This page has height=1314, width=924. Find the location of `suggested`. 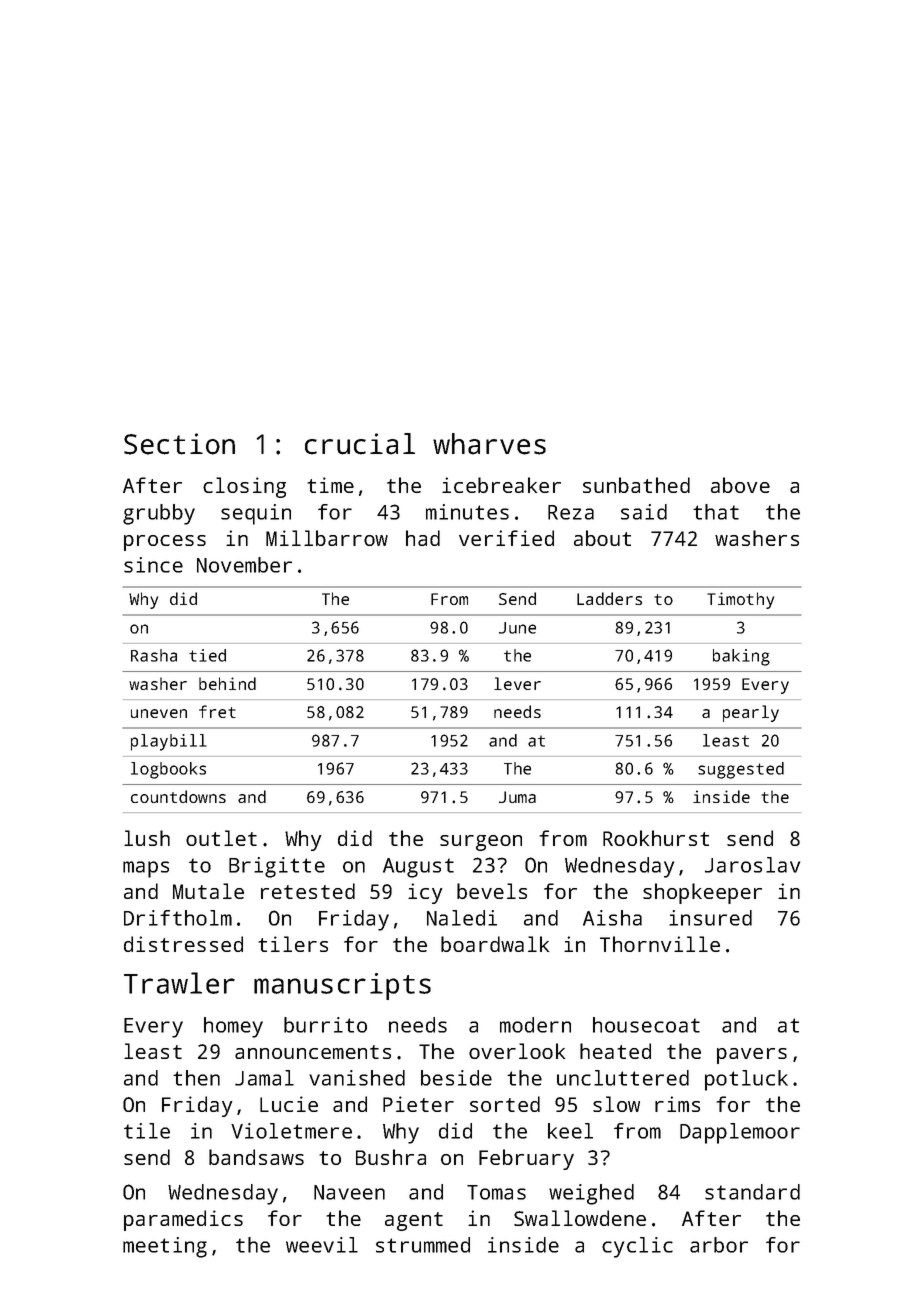

suggested is located at coordinates (741, 770).
